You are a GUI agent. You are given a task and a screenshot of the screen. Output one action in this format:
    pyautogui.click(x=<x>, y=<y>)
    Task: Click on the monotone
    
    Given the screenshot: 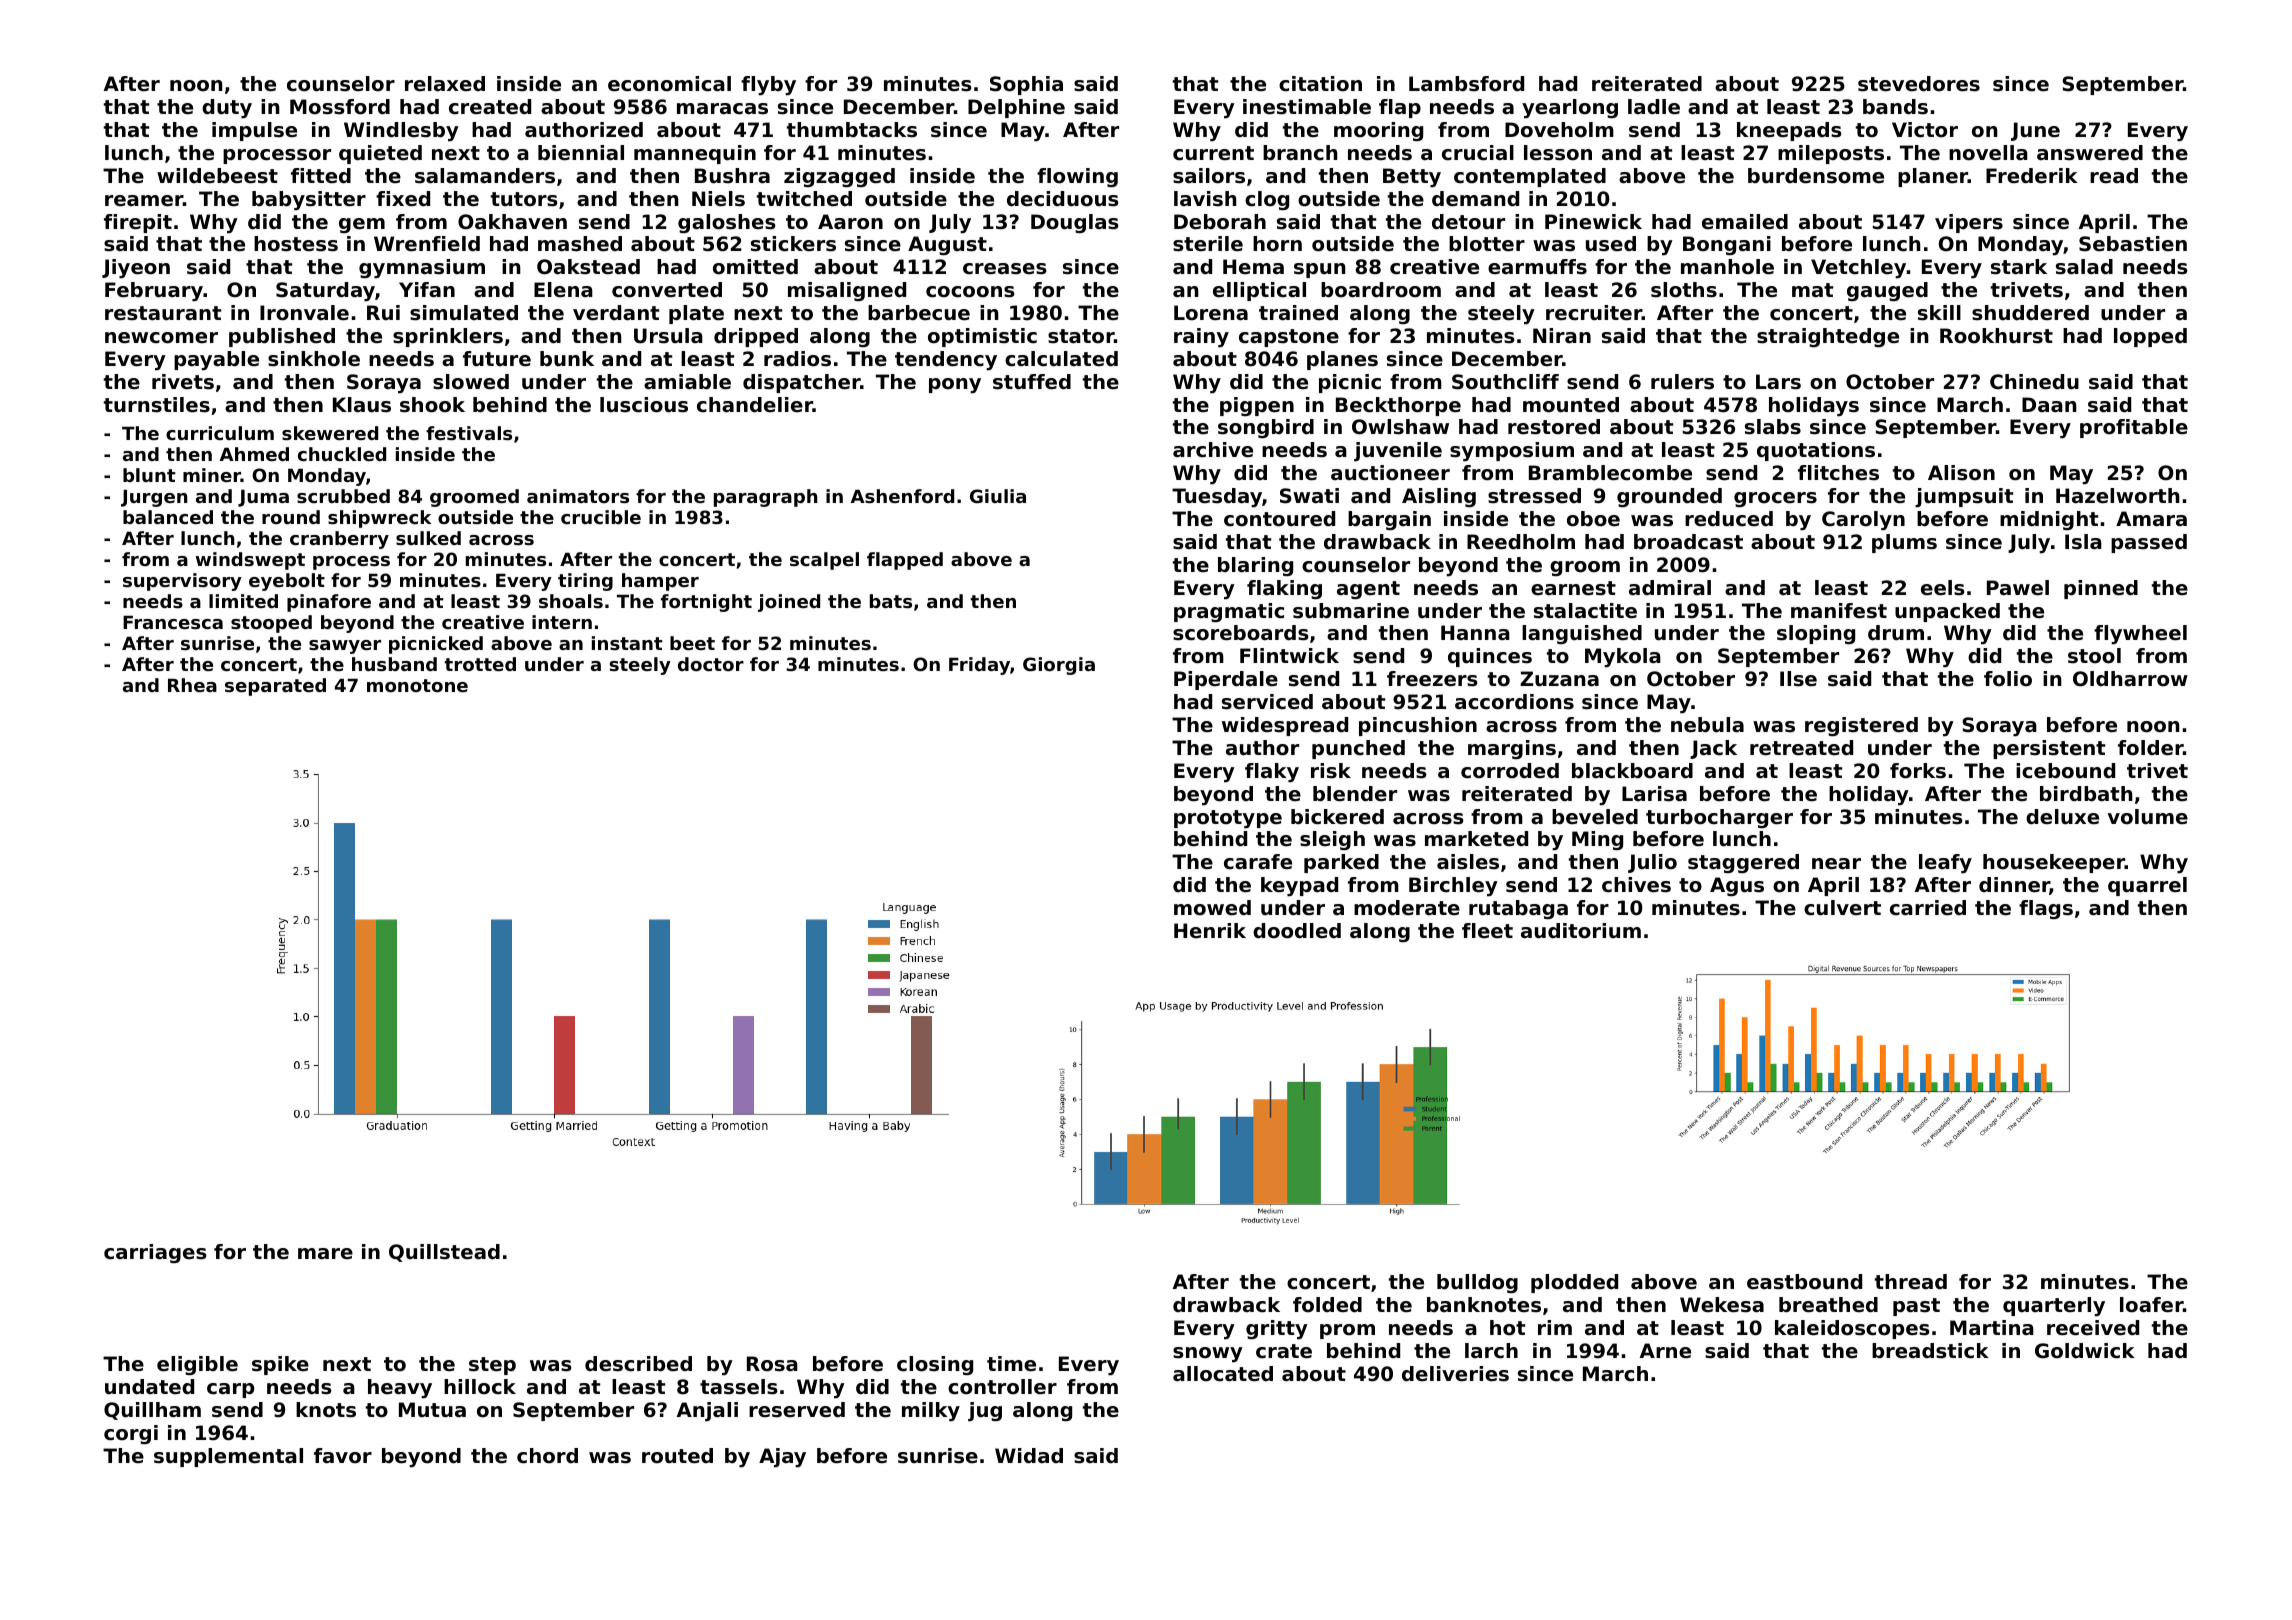 What is the action you would take?
    pyautogui.click(x=417, y=685)
